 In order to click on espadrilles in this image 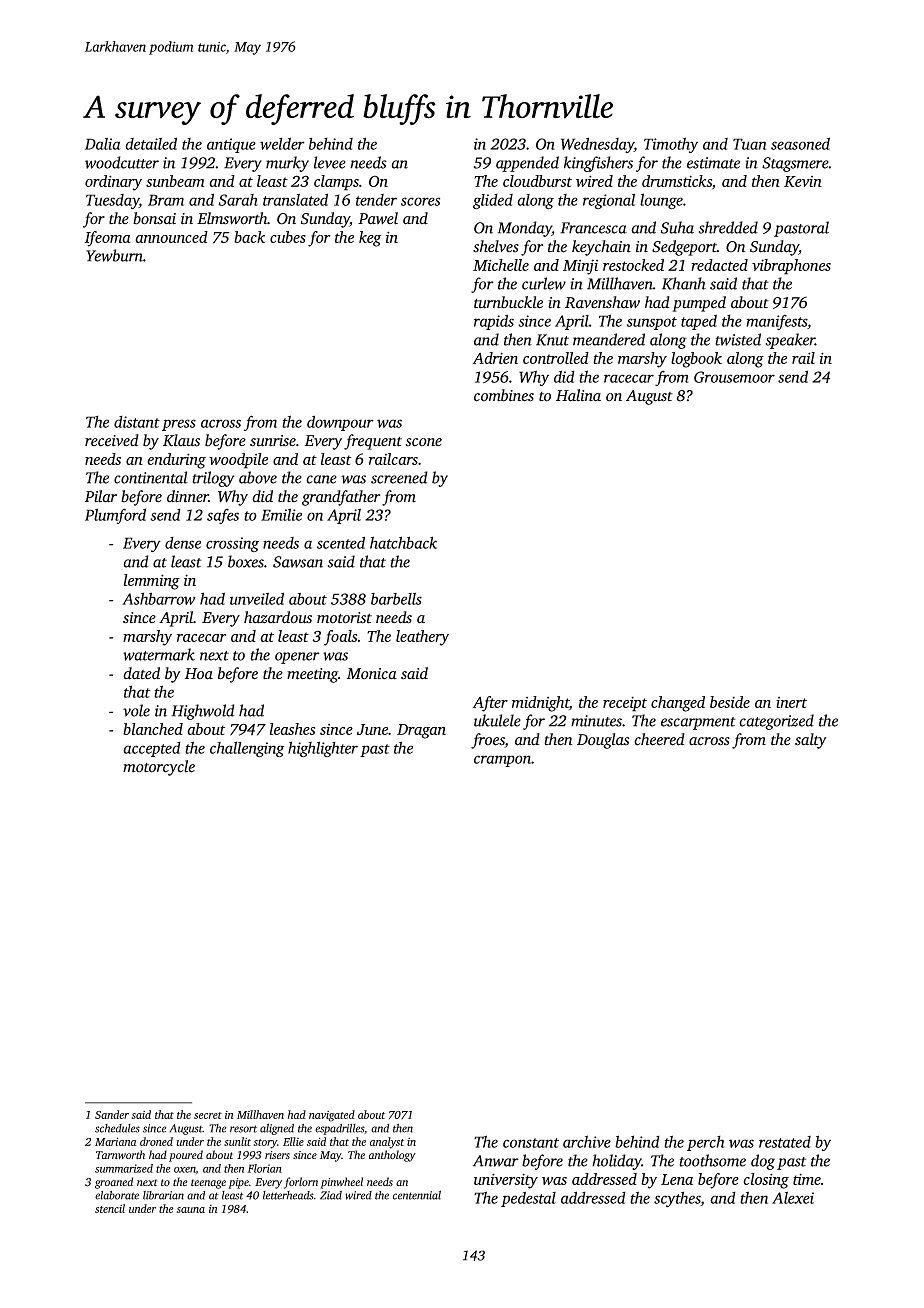, I will do `click(339, 1129)`.
